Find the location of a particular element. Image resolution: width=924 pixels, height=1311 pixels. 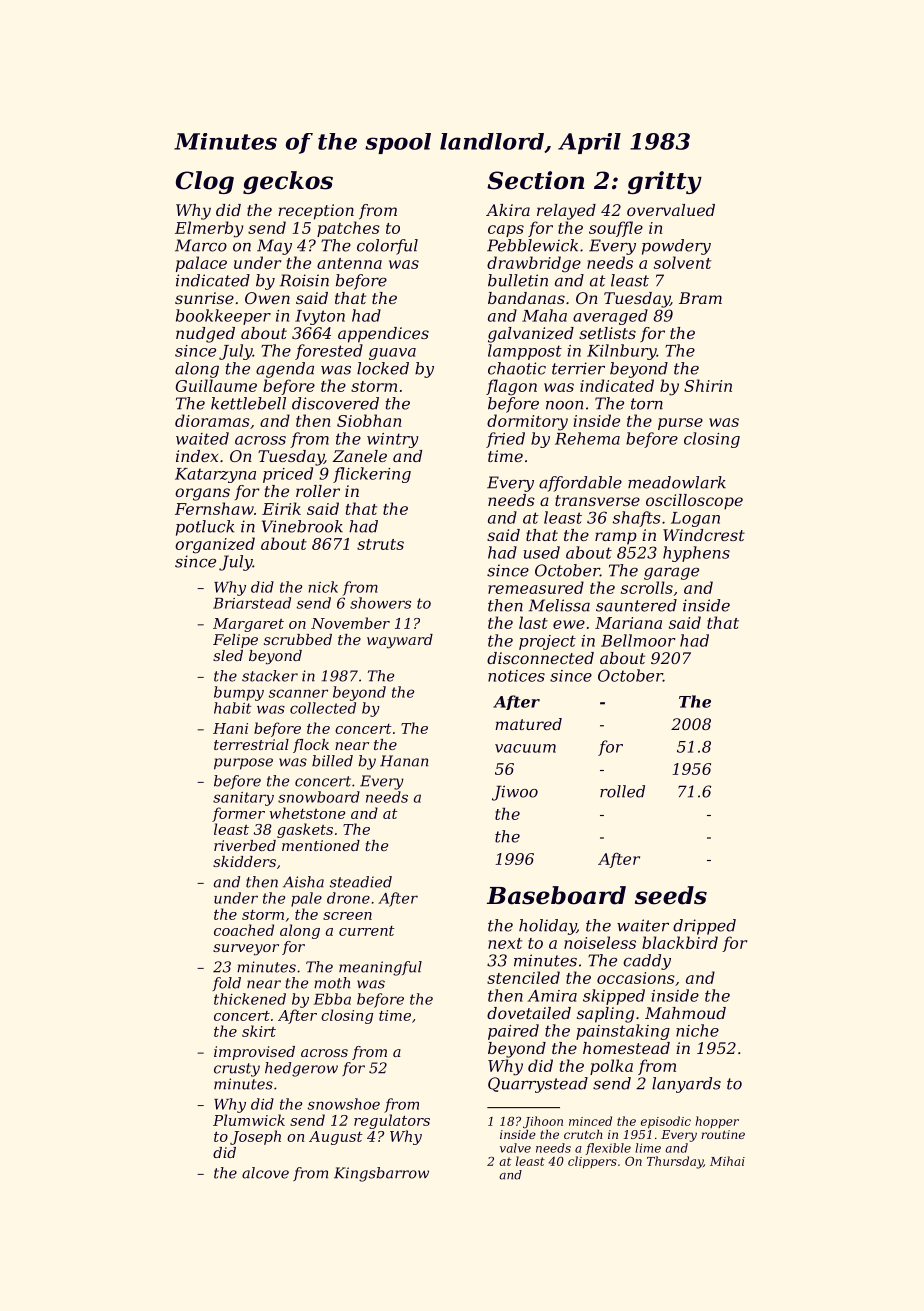

Kingsbarrow is located at coordinates (381, 1174).
